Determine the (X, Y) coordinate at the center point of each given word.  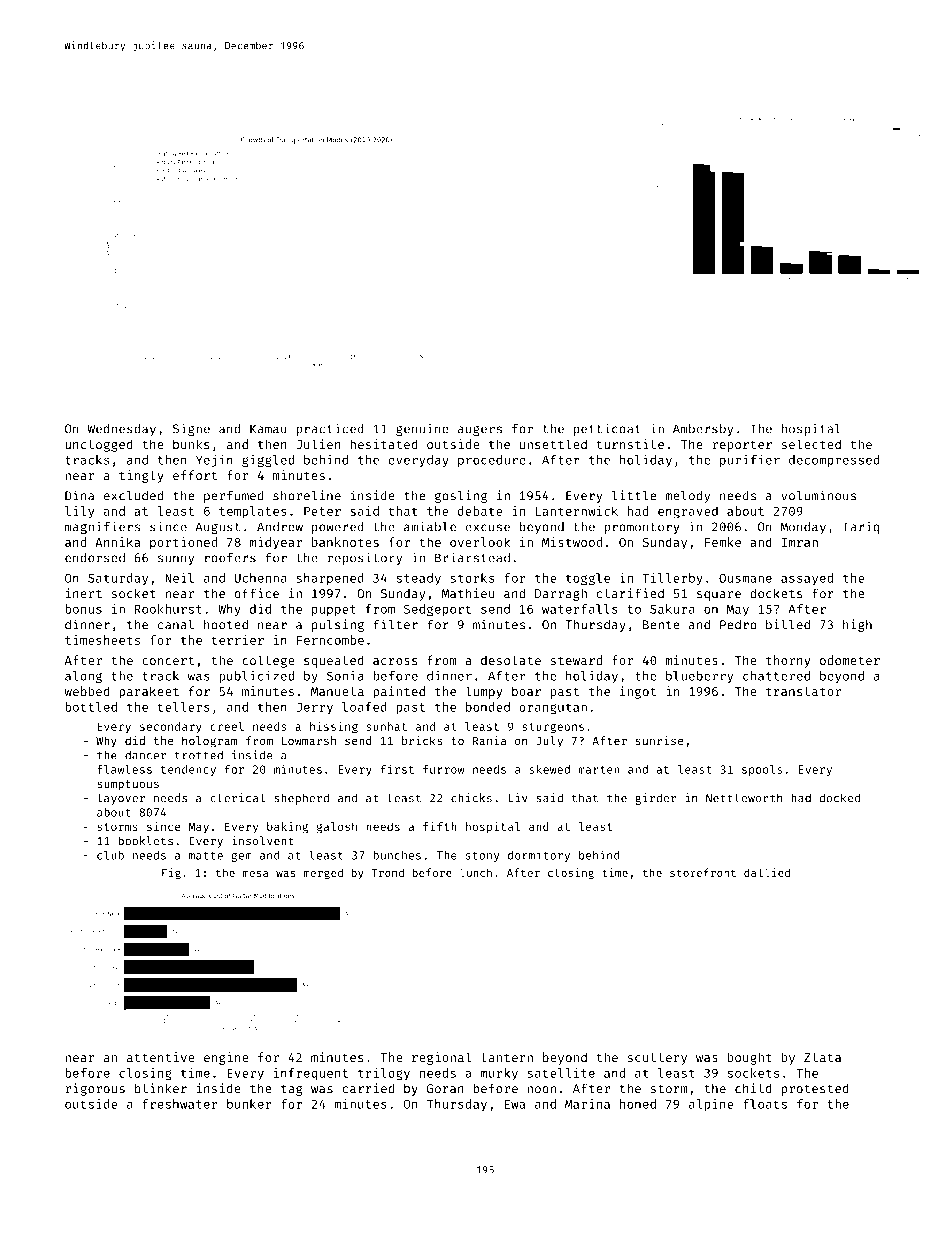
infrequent (311, 1074)
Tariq (861, 527)
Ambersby (703, 430)
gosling (461, 496)
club (110, 855)
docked (839, 798)
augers (480, 431)
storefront (703, 872)
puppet (334, 611)
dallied (767, 872)
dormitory (539, 856)
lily (79, 512)
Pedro (738, 625)
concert (168, 660)
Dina (79, 495)
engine (226, 1058)
